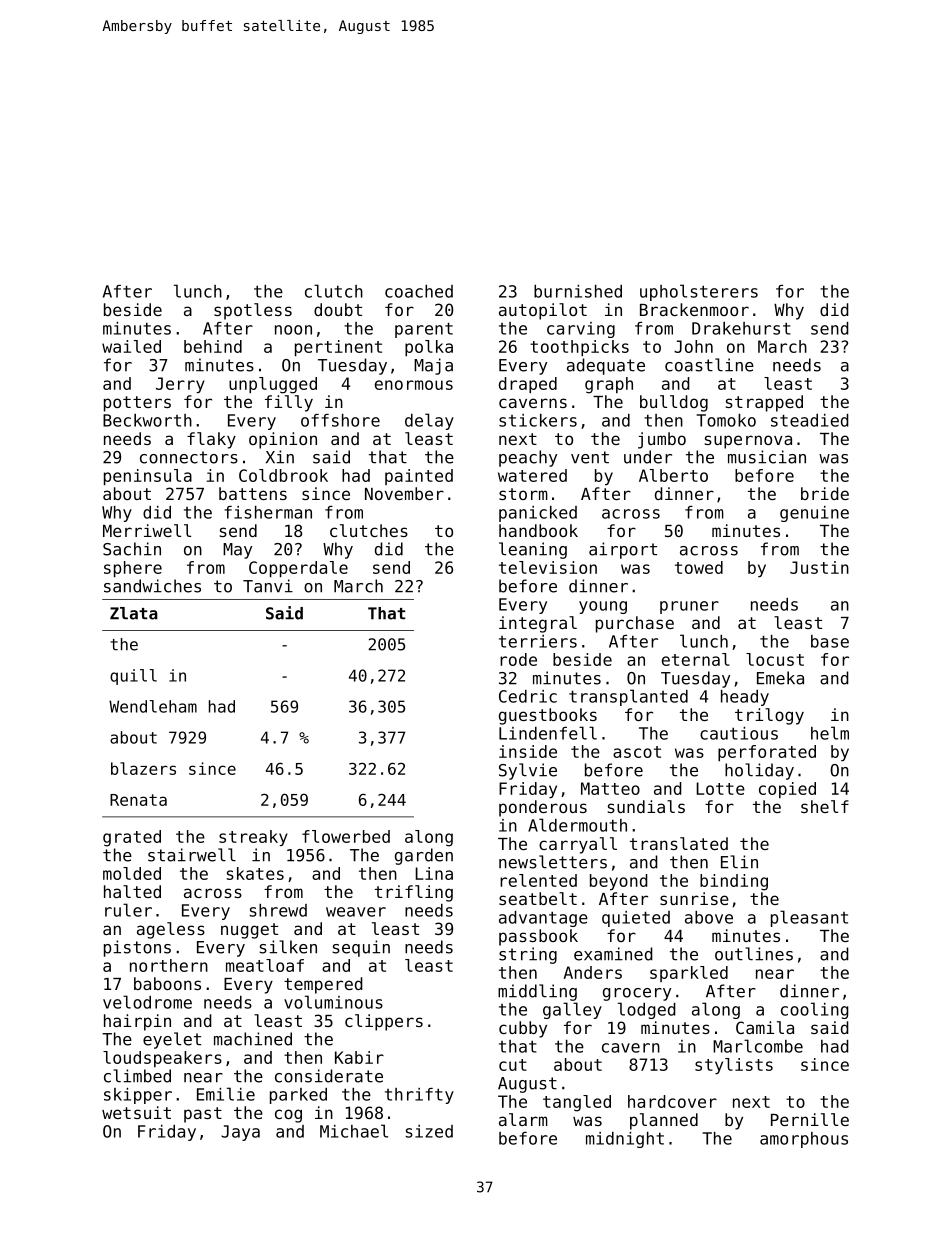 This screenshot has width=952, height=1233. I want to click on thrifty, so click(419, 1096).
